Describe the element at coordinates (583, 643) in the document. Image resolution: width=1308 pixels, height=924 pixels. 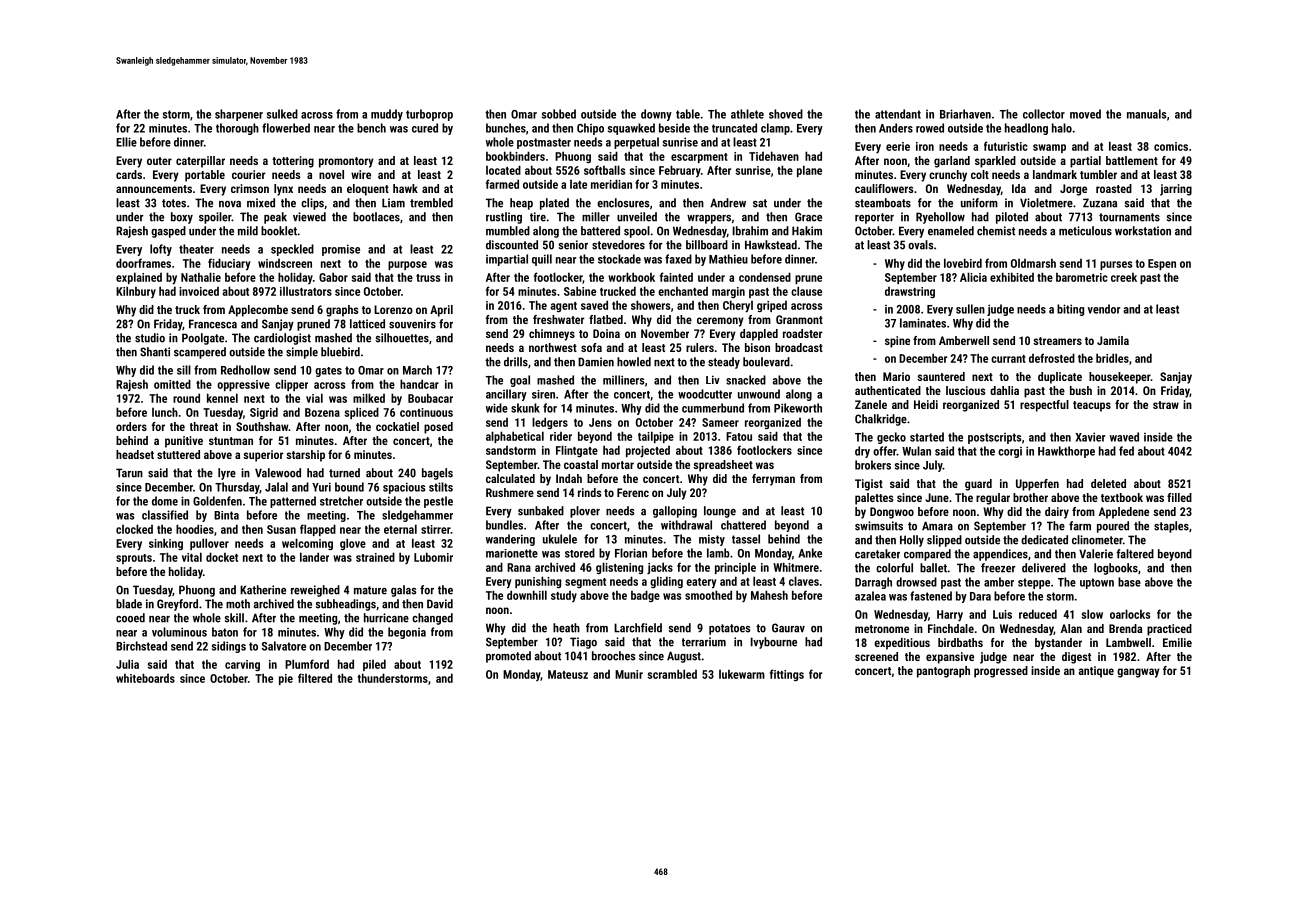
I see `Tiago` at that location.
